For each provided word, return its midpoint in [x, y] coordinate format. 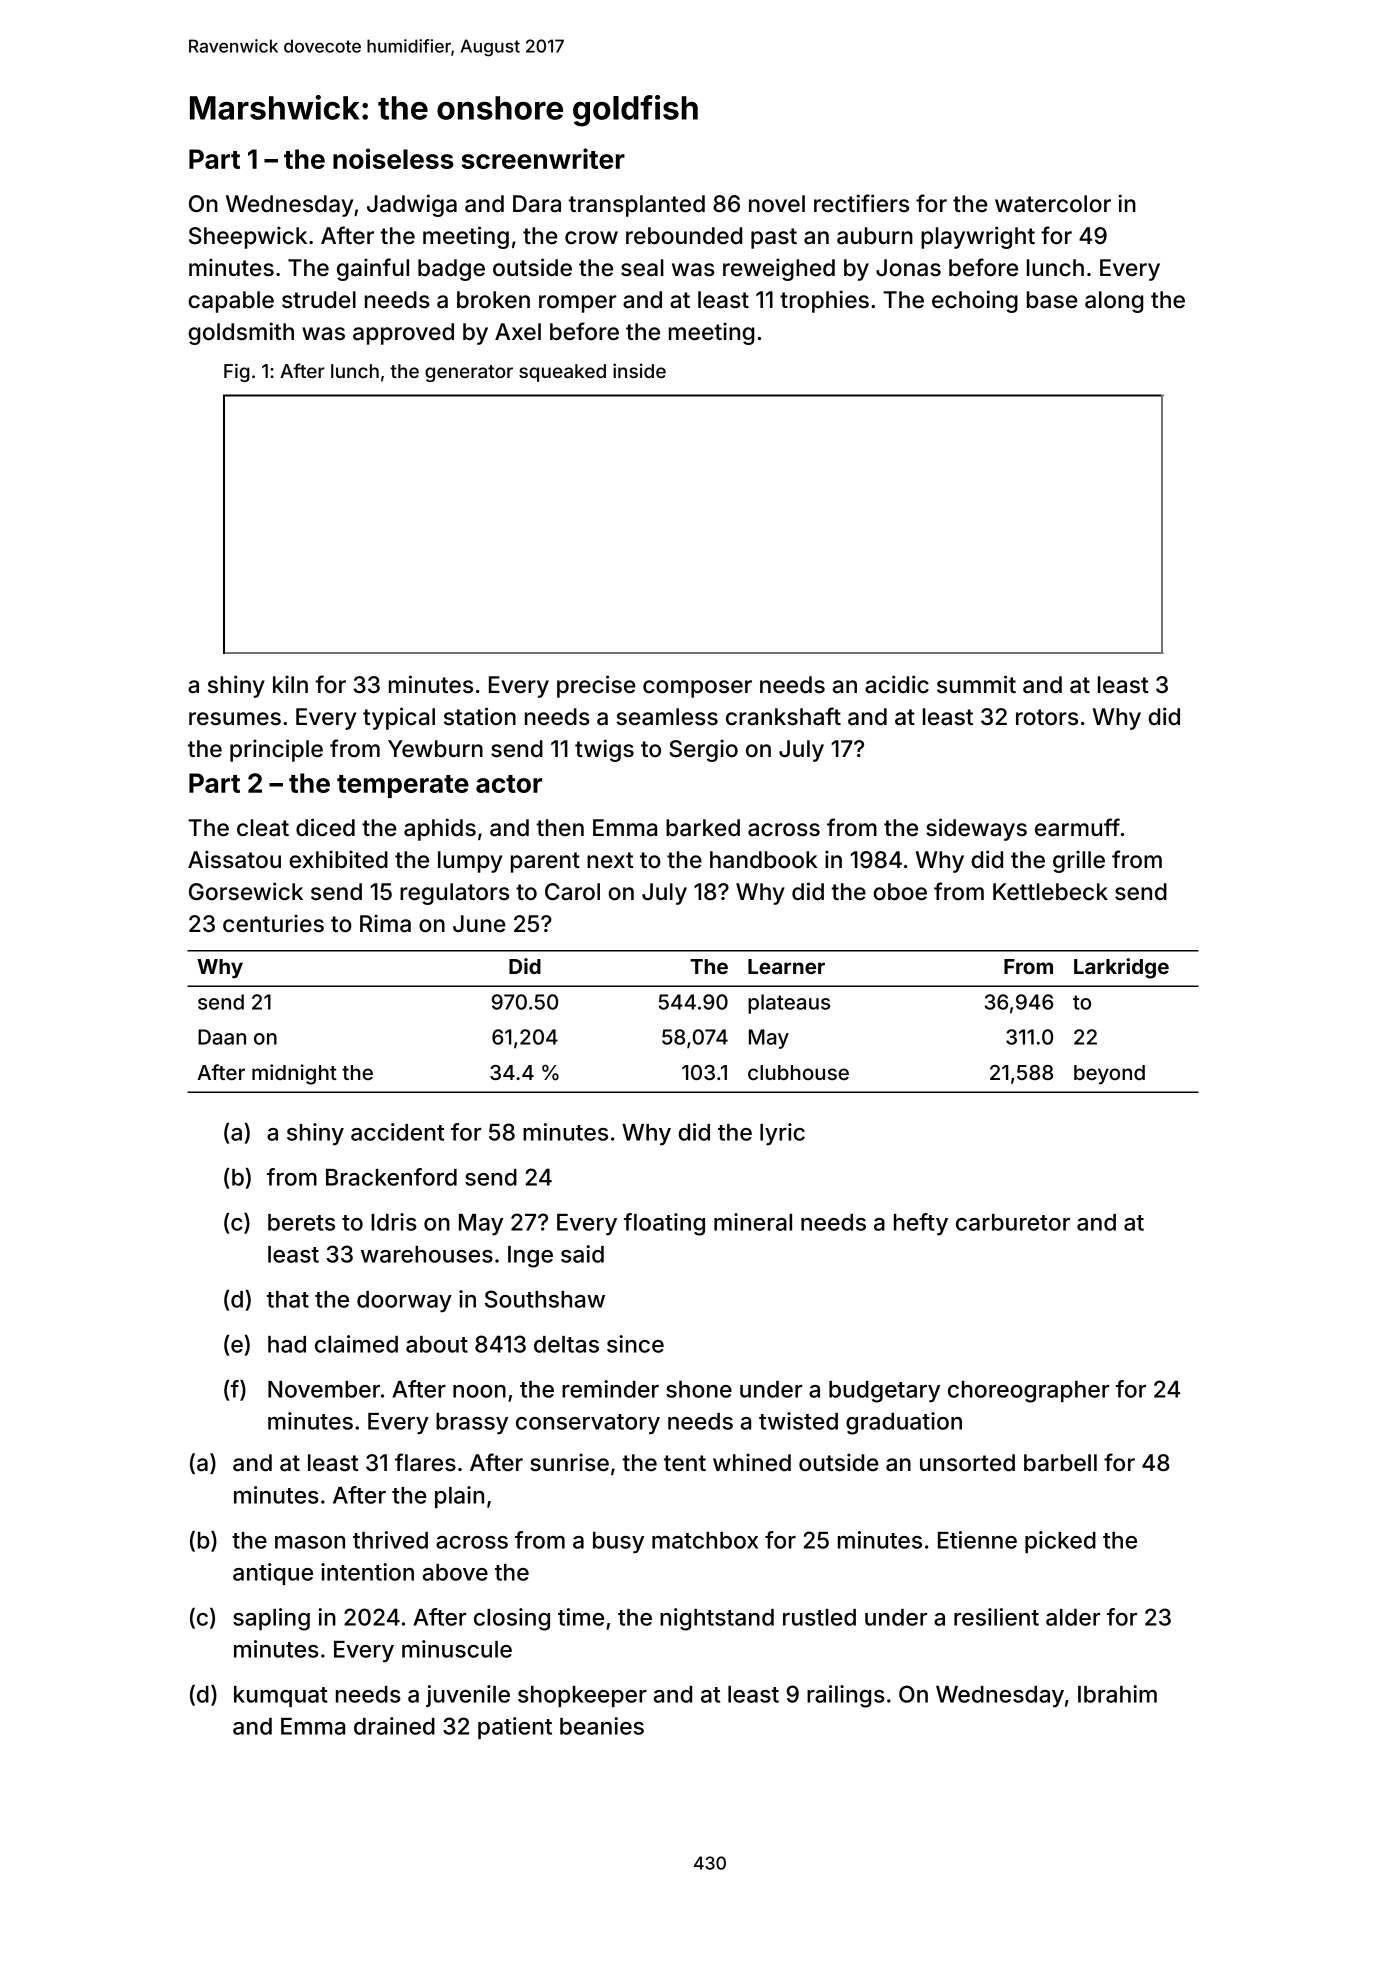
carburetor [1013, 1222]
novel [777, 204]
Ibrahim [1117, 1694]
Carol [572, 892]
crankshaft [783, 716]
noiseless [393, 158]
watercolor [1053, 204]
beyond [1109, 1075]
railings [846, 1696]
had [287, 1344]
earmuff [1077, 827]
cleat [263, 828]
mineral [753, 1222]
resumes [235, 719]
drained [394, 1726]
